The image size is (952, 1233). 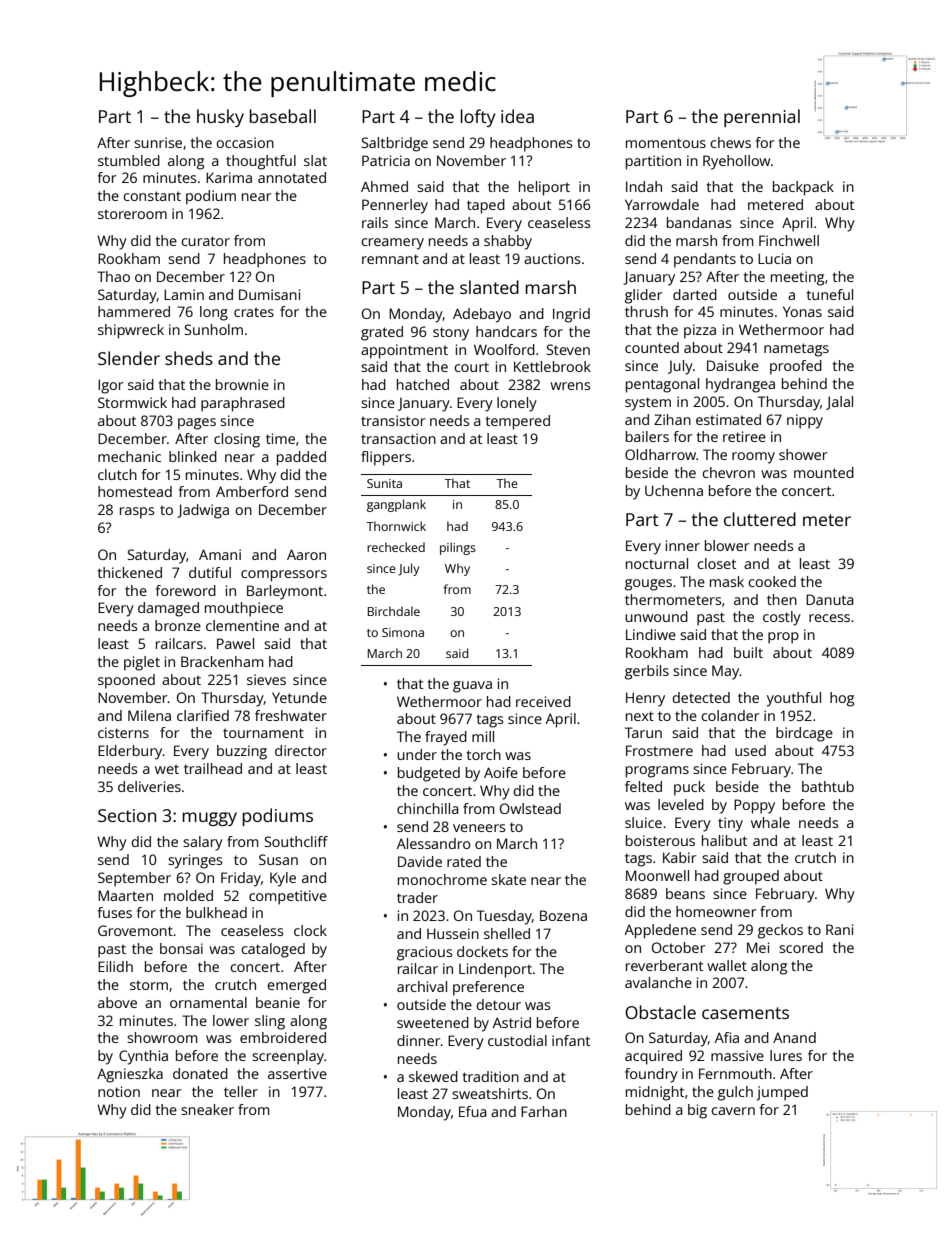 What do you see at coordinates (646, 311) in the image?
I see `thrush` at bounding box center [646, 311].
